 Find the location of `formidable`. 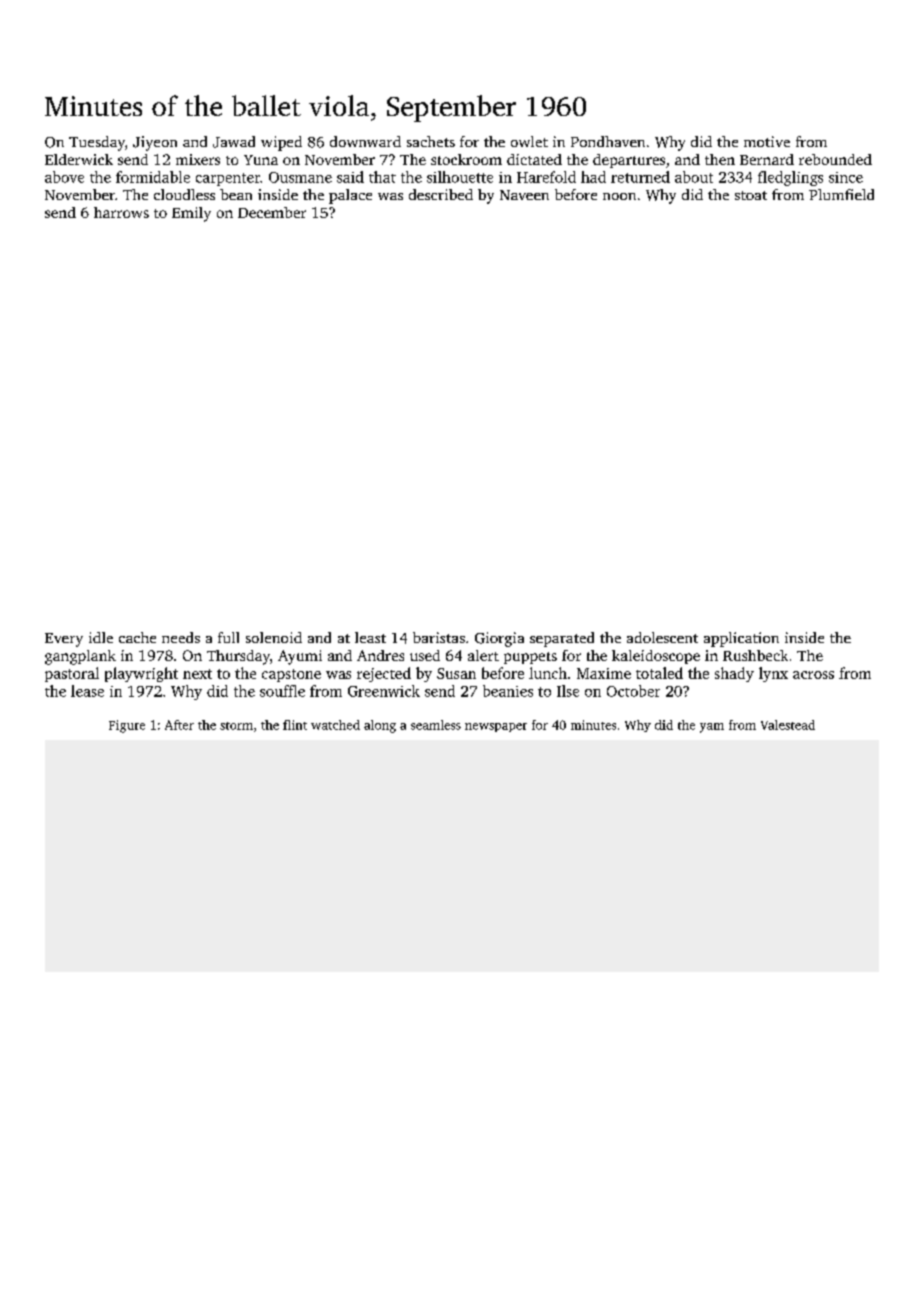

formidable is located at coordinates (153, 177).
